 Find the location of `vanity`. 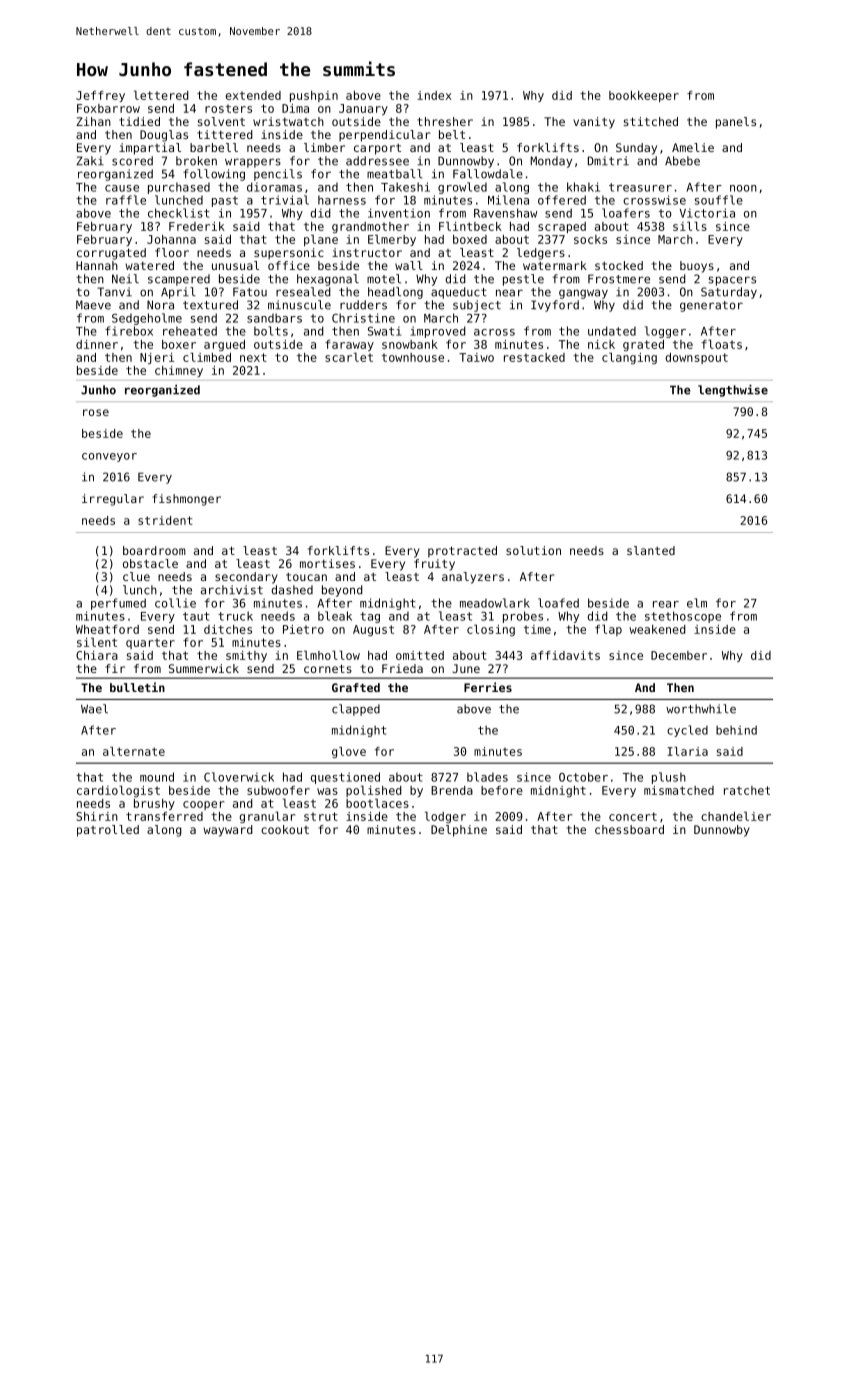

vanity is located at coordinates (594, 123).
